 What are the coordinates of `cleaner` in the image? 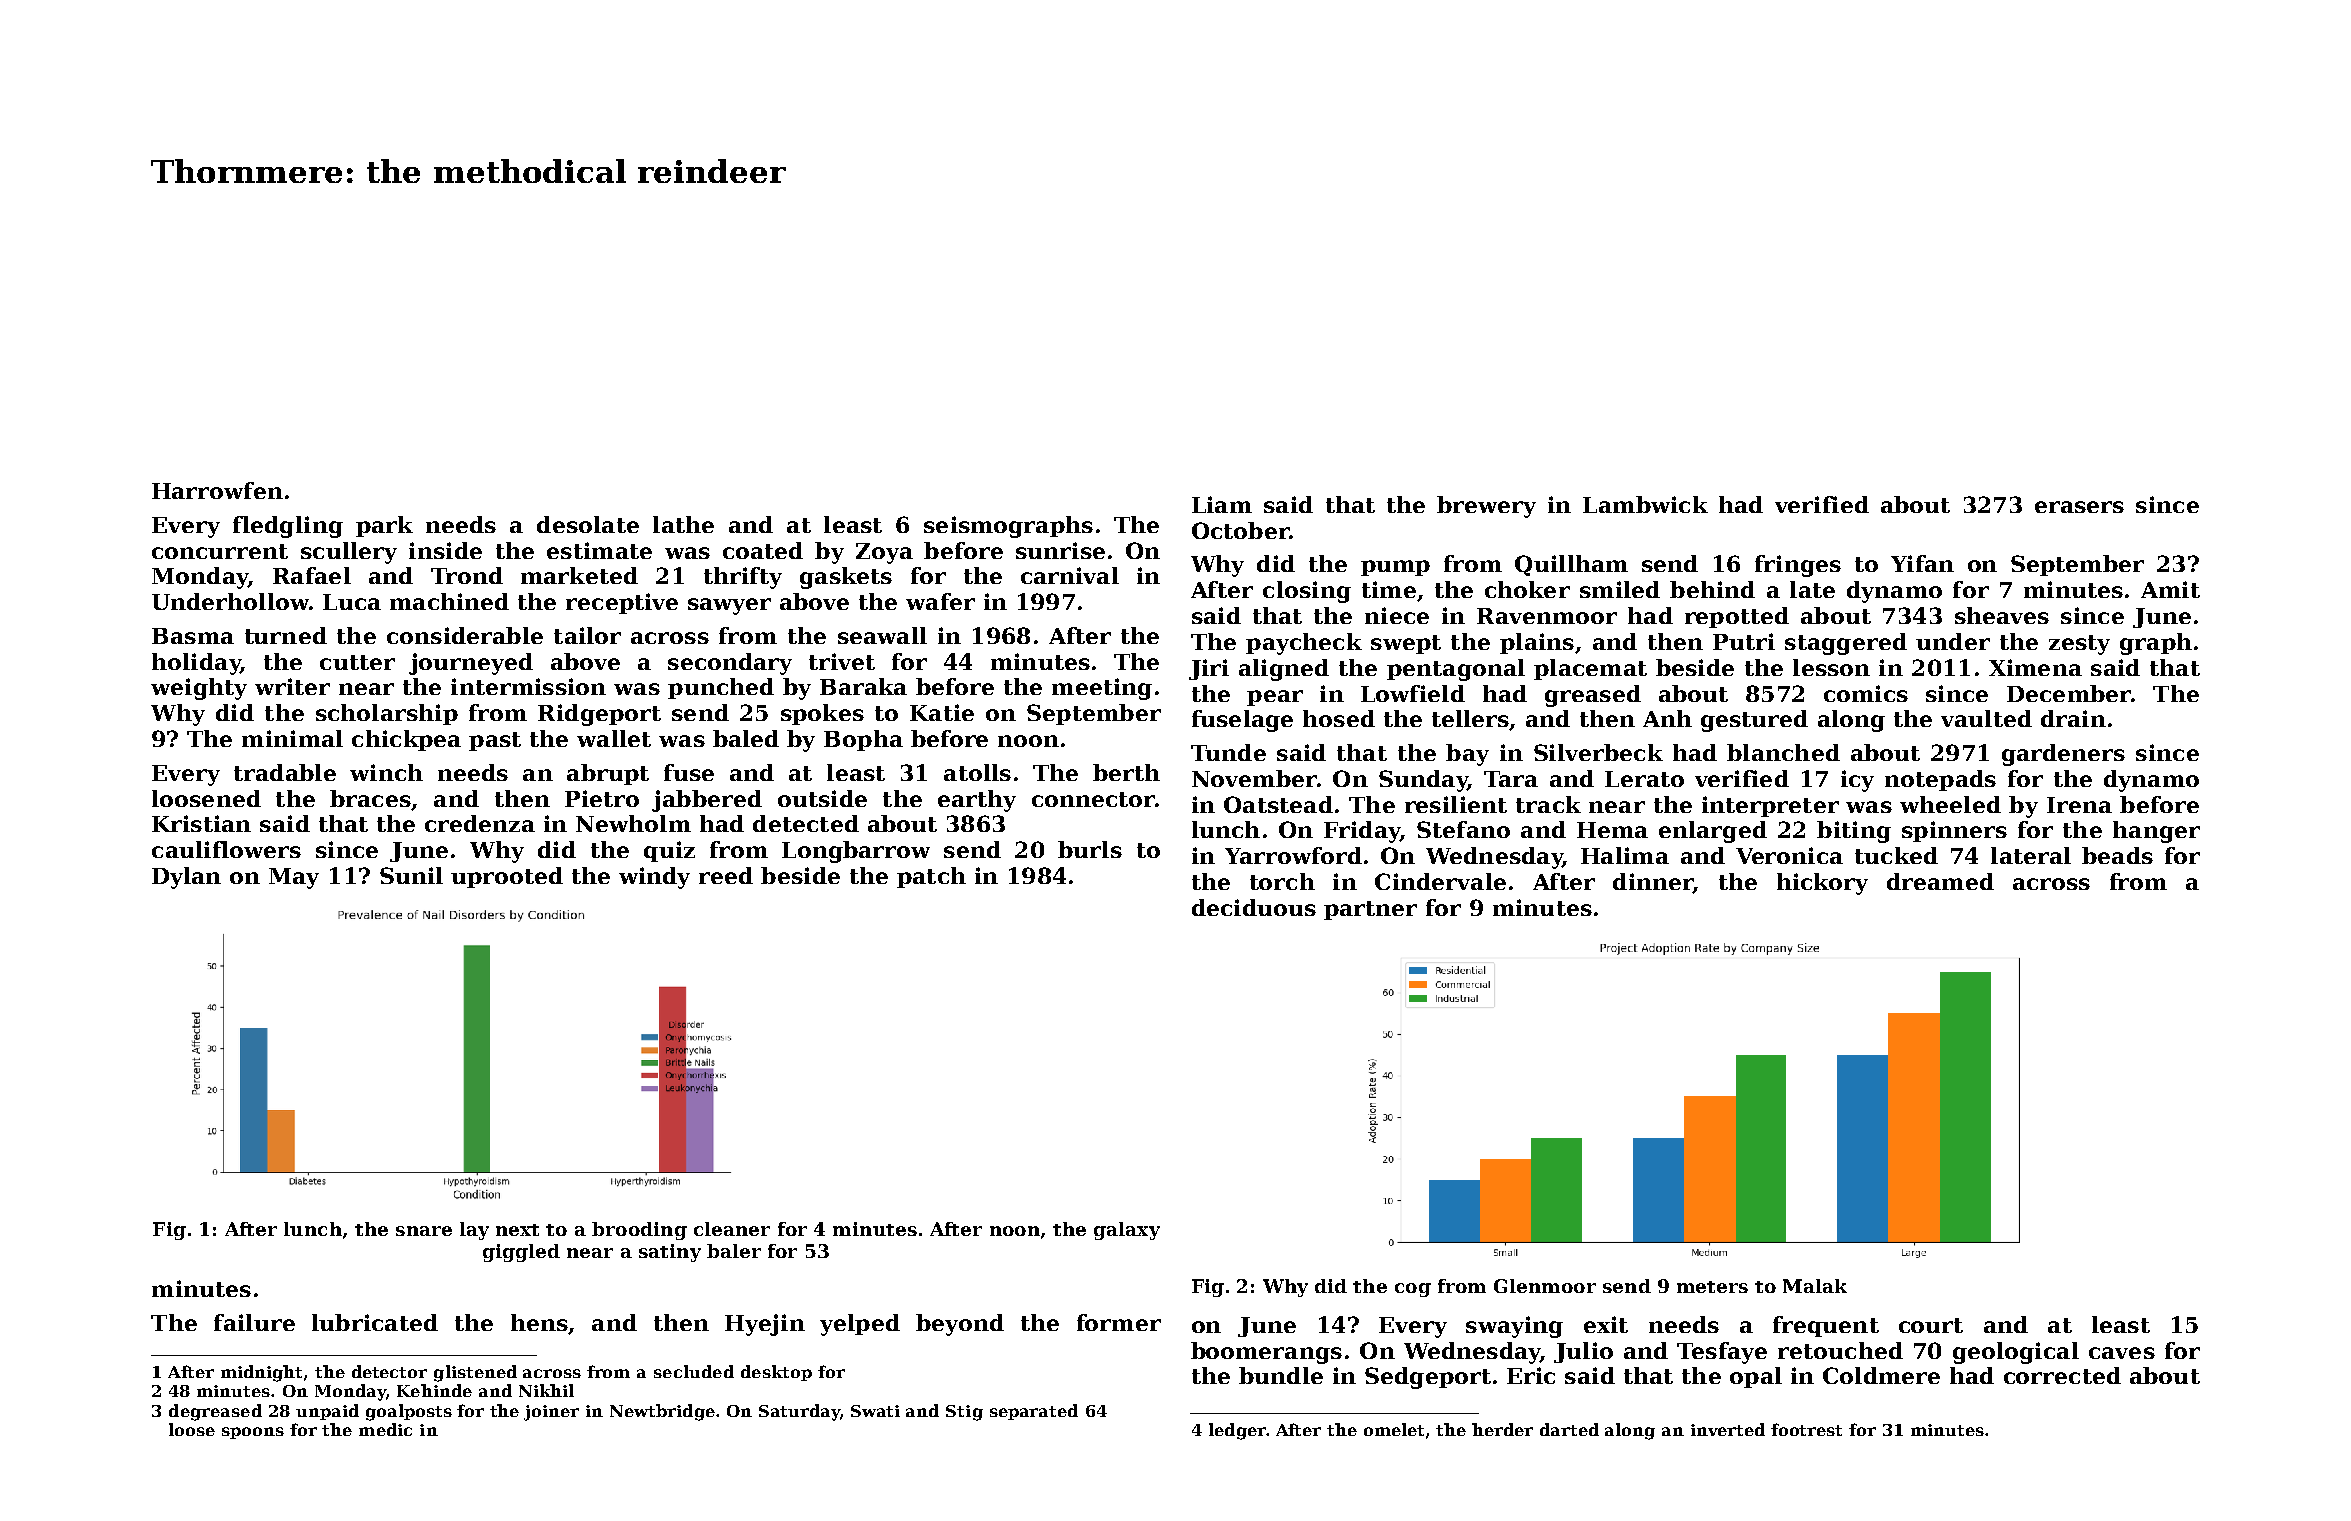 It's located at (732, 1229).
